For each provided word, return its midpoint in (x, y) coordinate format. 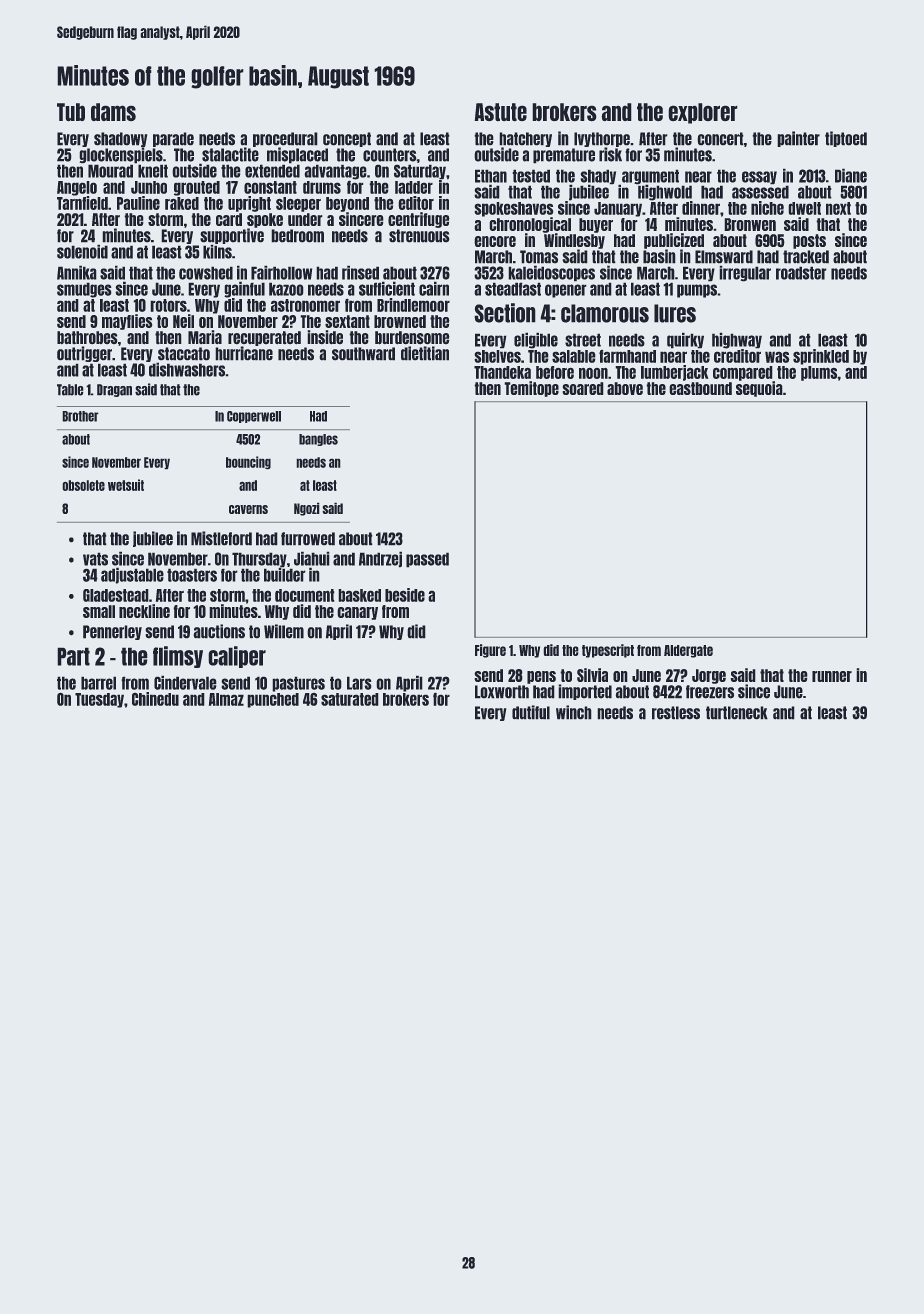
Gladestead (115, 595)
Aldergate (688, 651)
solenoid (82, 252)
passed (427, 560)
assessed (760, 192)
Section (505, 313)
